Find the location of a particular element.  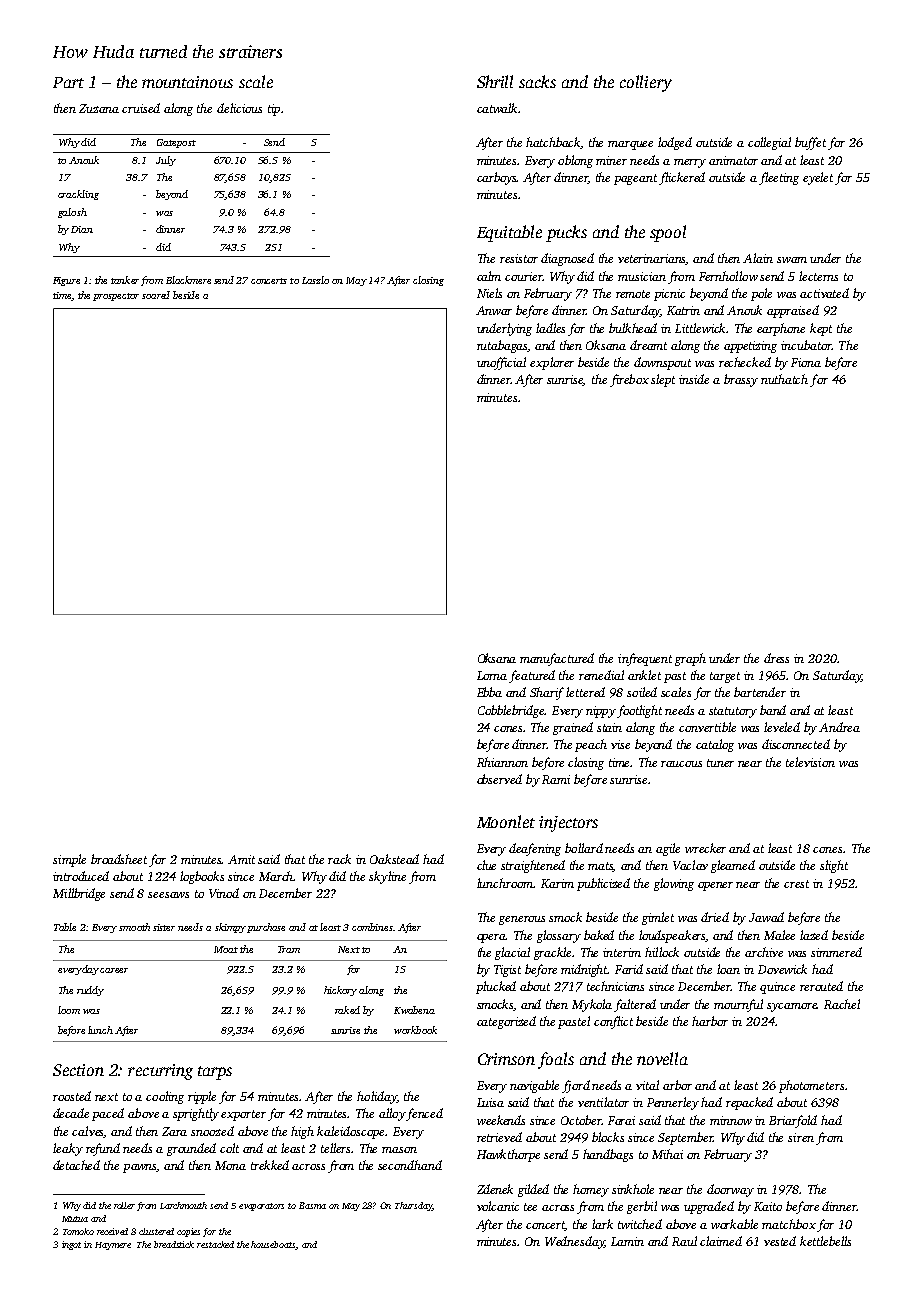

Part is located at coordinates (68, 82).
